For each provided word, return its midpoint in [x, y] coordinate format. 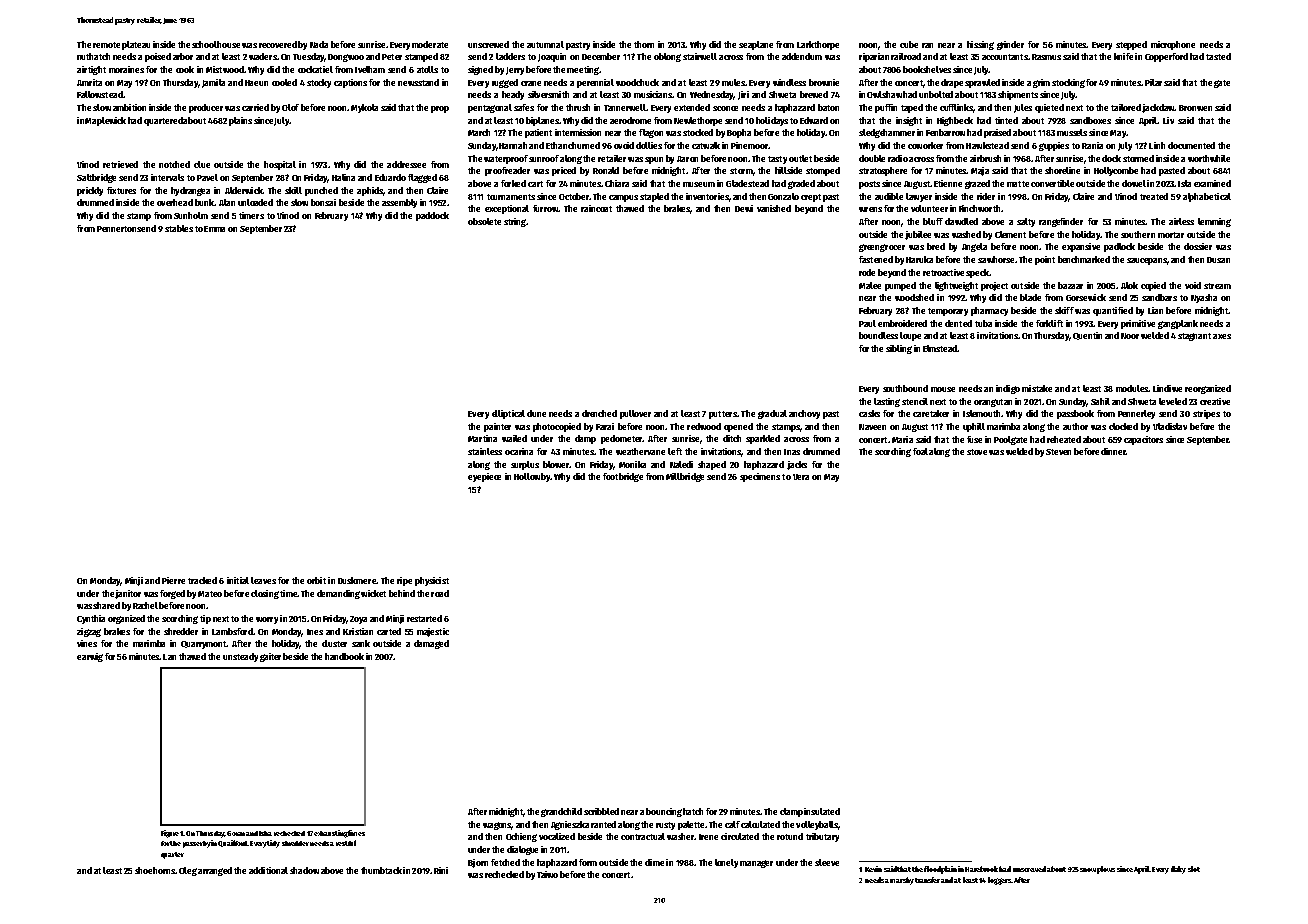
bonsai [323, 202]
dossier [1198, 246]
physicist [432, 581]
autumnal [545, 44]
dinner [1113, 451]
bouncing [664, 812]
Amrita [89, 82]
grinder [1010, 45]
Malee [870, 285]
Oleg [188, 871]
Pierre [173, 580]
